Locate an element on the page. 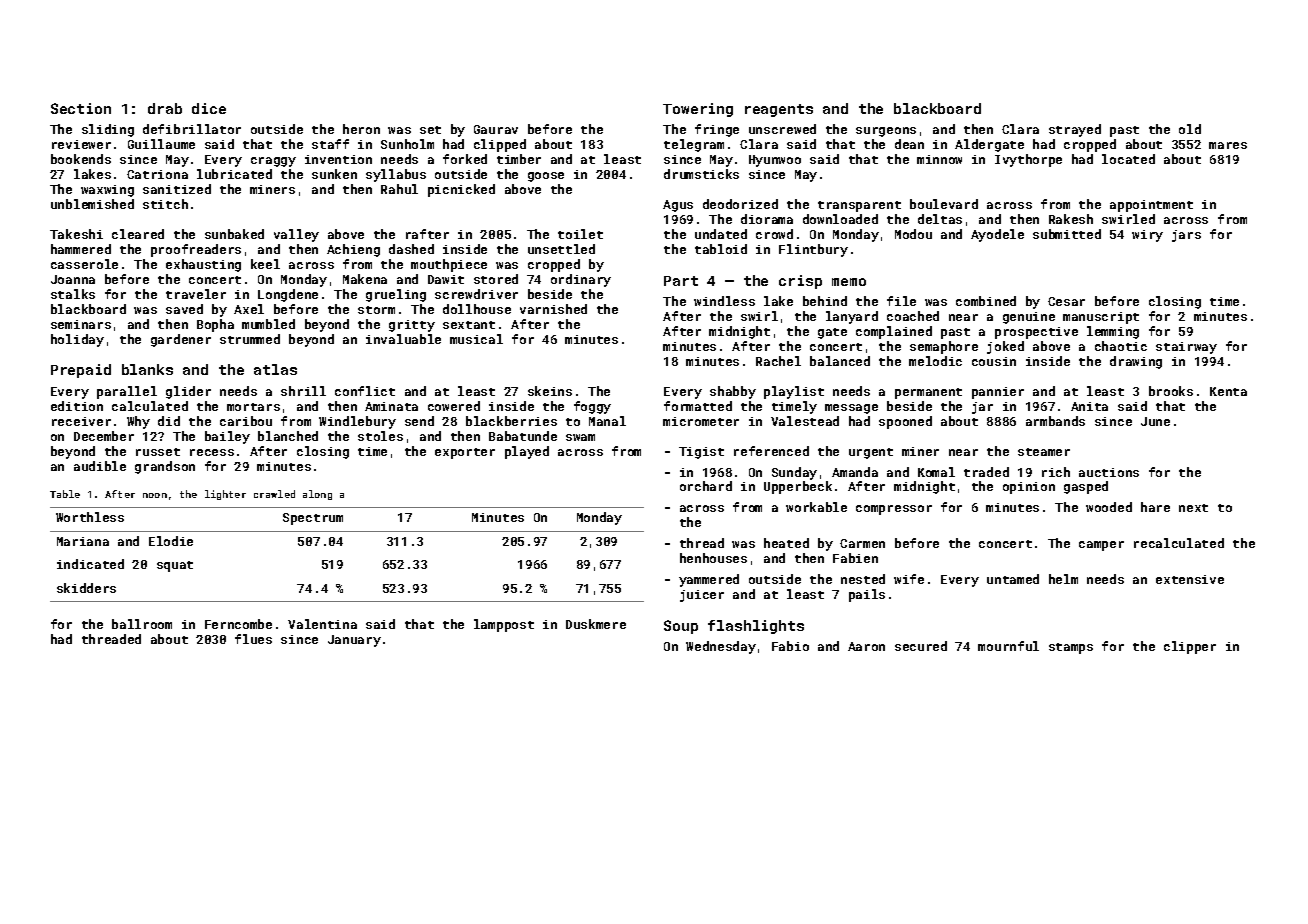 This page has height=924, width=1308. Towering is located at coordinates (698, 110).
